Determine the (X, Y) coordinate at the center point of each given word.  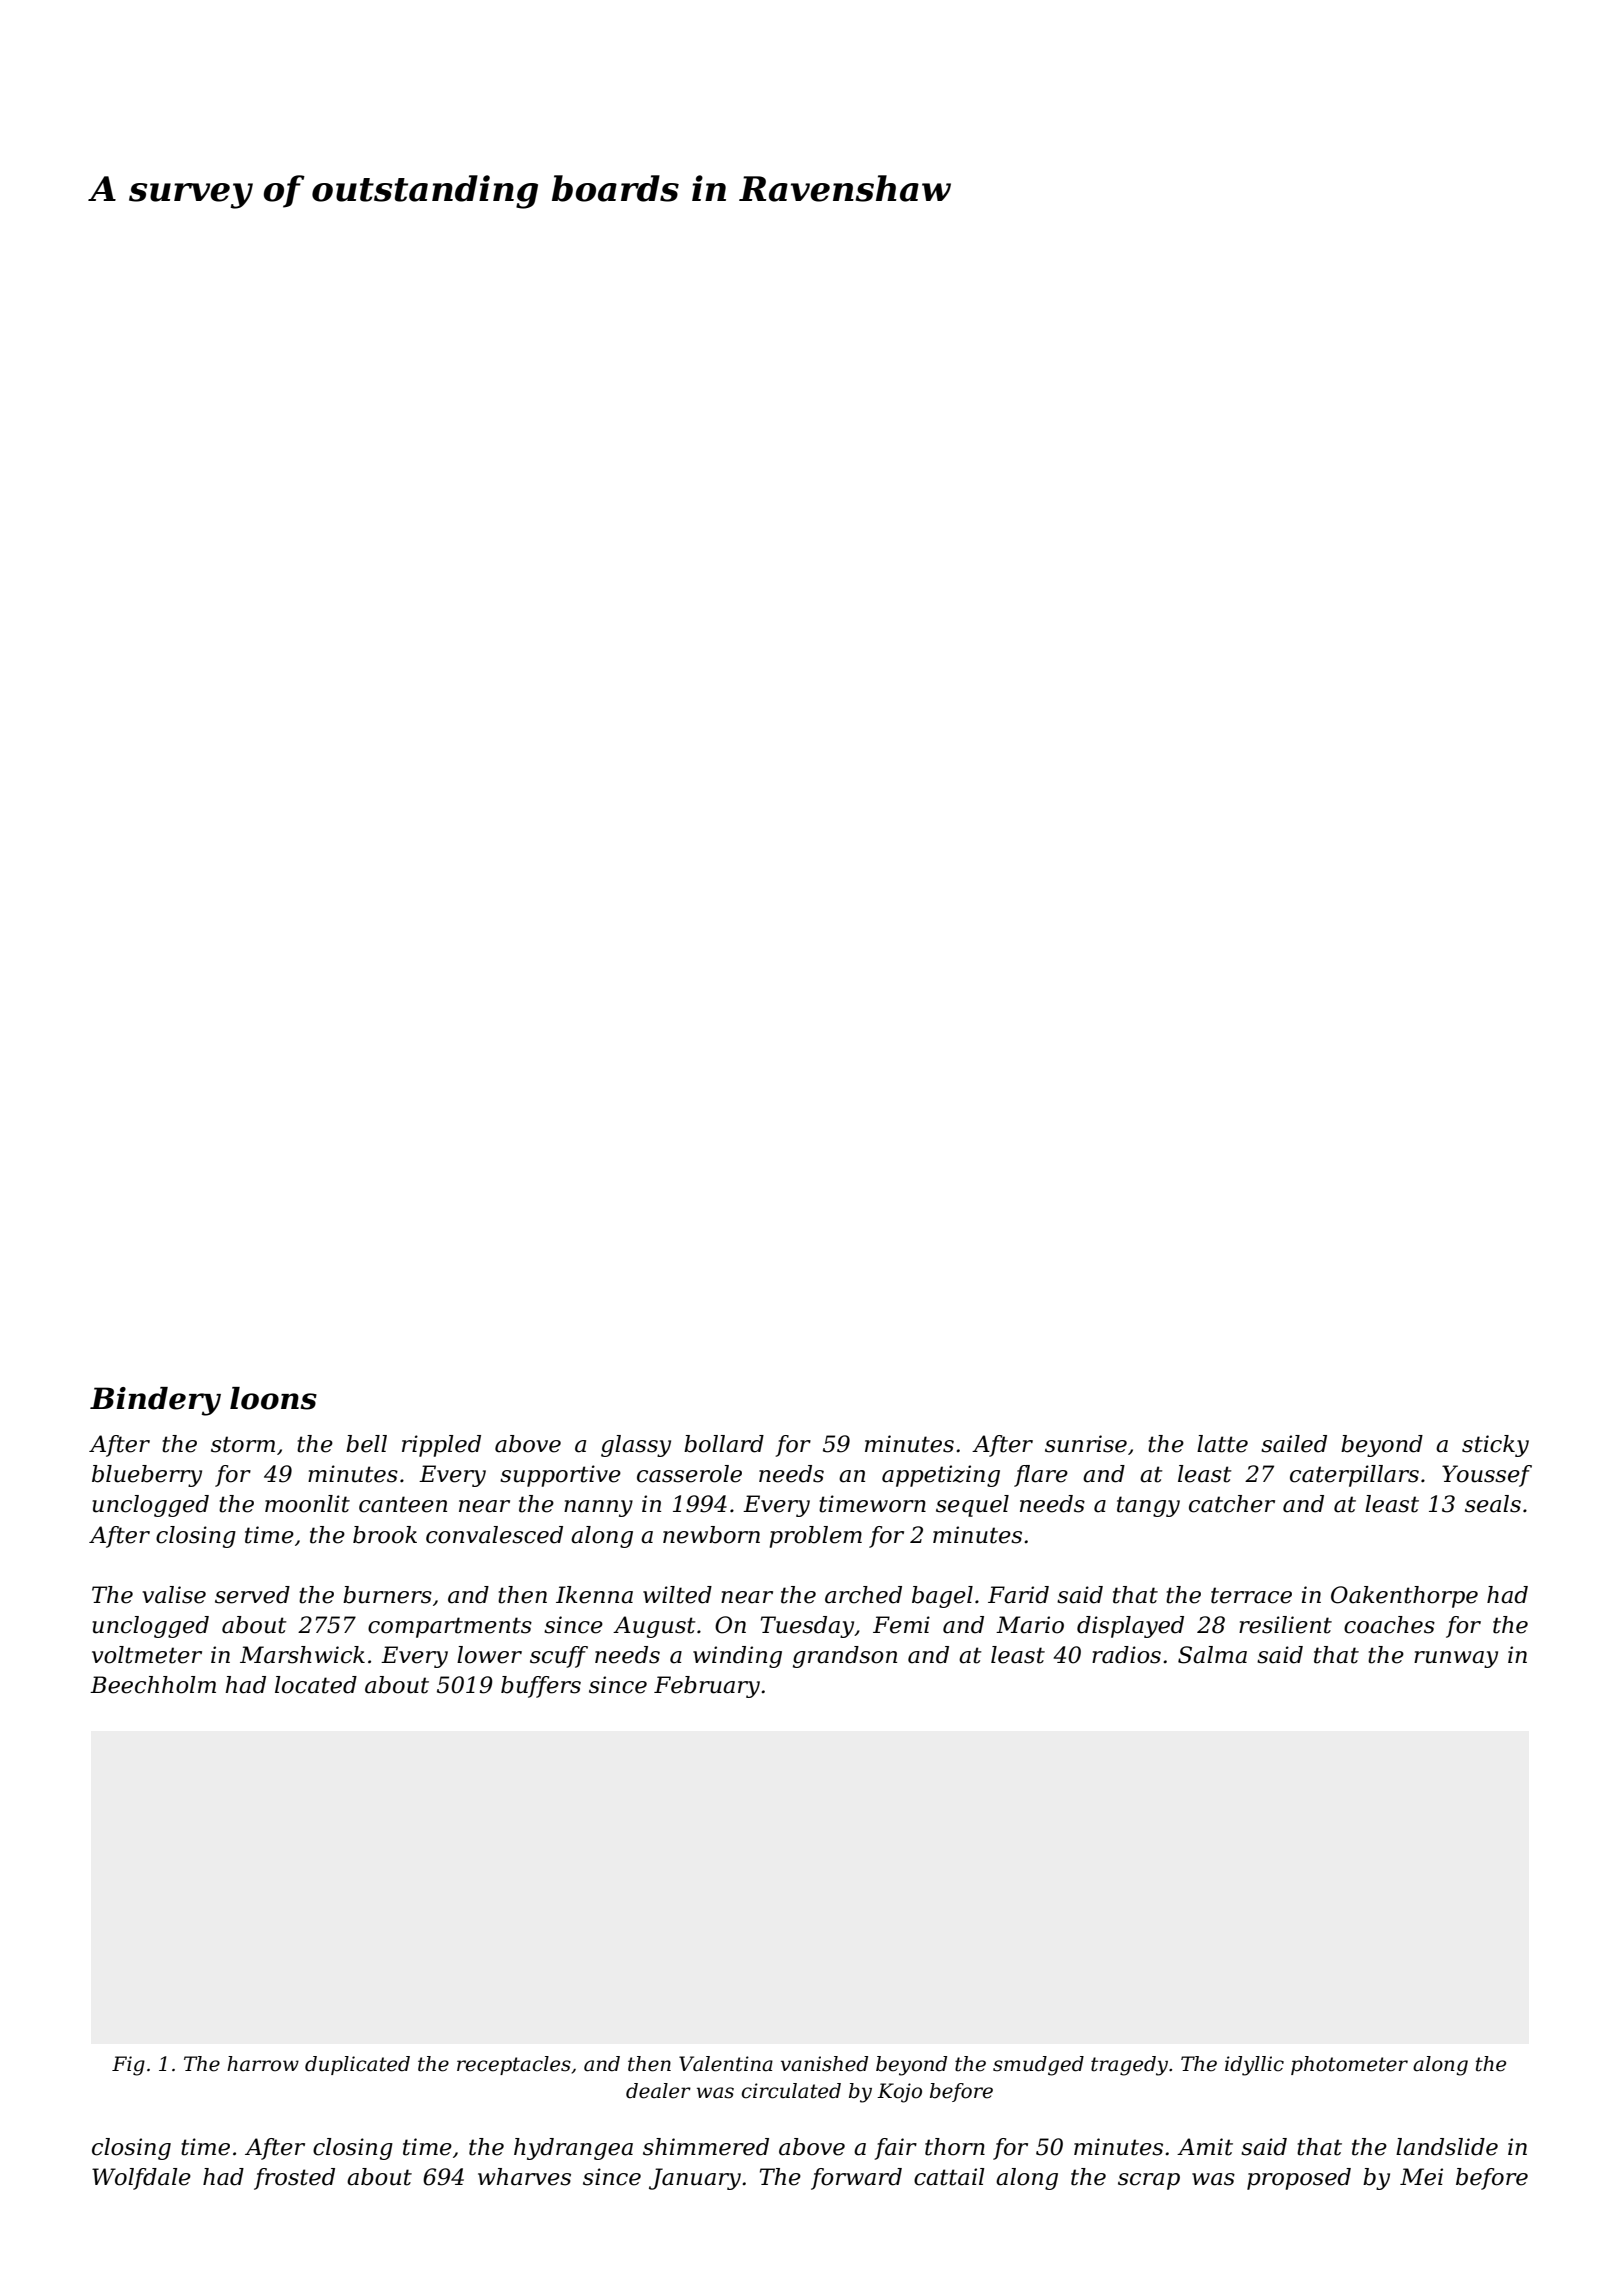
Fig (128, 2066)
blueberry (147, 1476)
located (316, 1685)
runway (1456, 1659)
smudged (1038, 2066)
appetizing (941, 1476)
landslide (1447, 2147)
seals (1493, 1504)
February (707, 1687)
